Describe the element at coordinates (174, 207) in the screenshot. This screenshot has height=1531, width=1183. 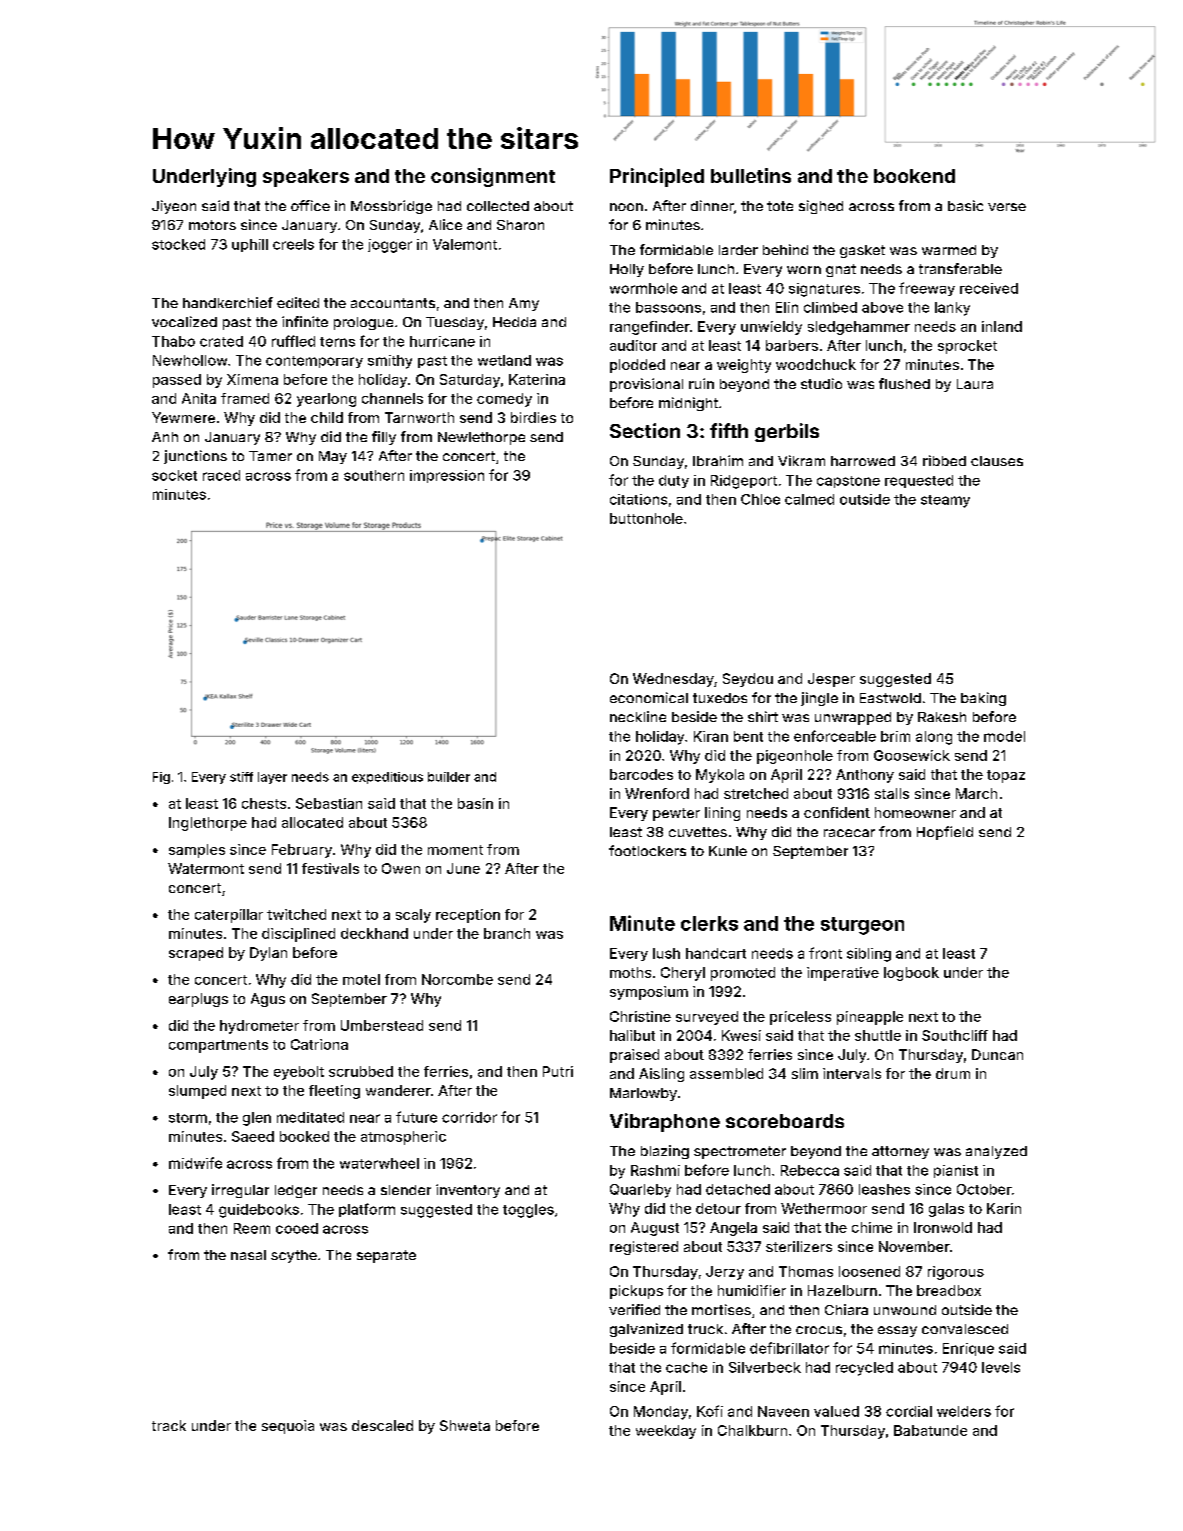
I see `Jiyeon` at that location.
